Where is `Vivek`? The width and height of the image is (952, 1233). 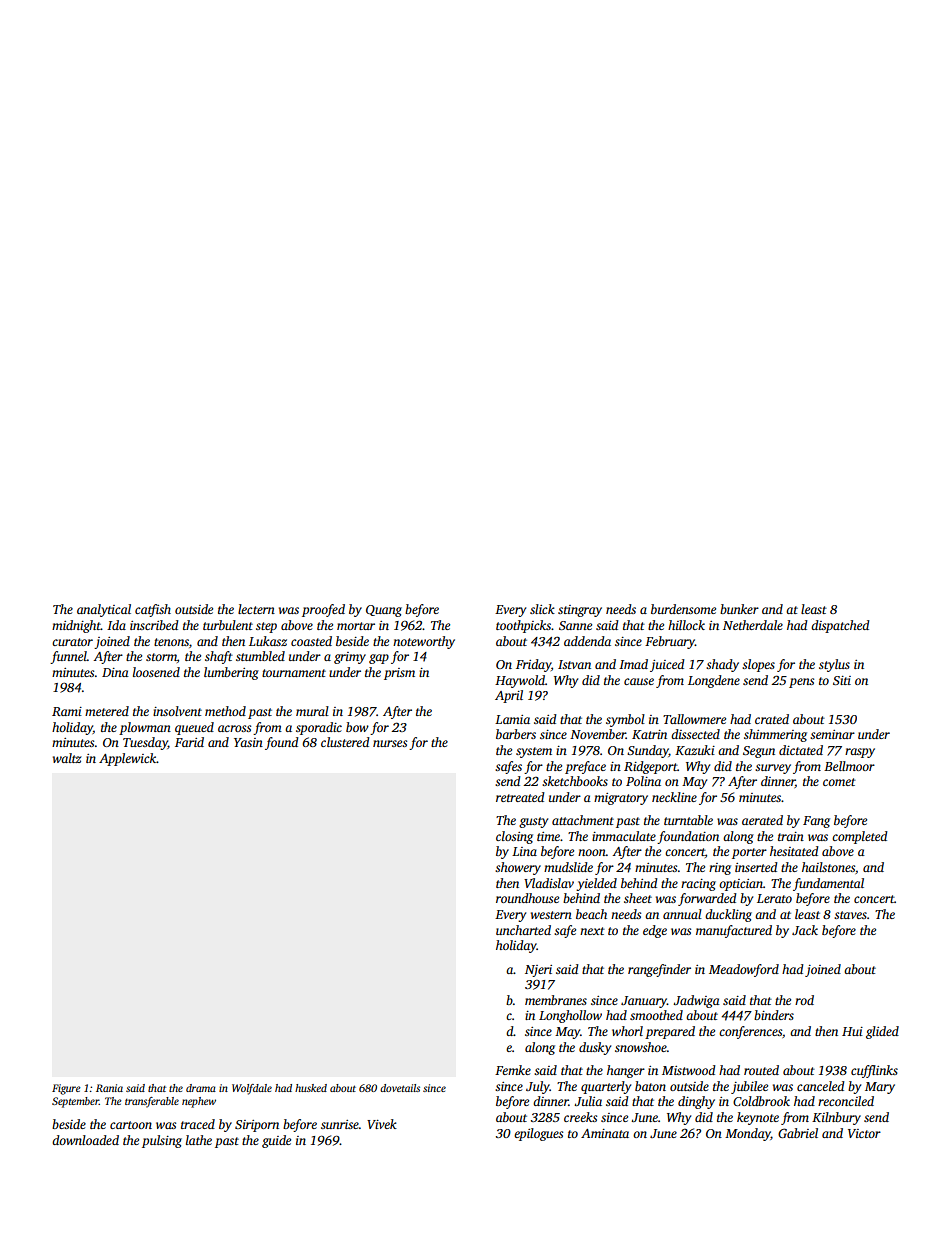
Vivek is located at coordinates (382, 1124).
